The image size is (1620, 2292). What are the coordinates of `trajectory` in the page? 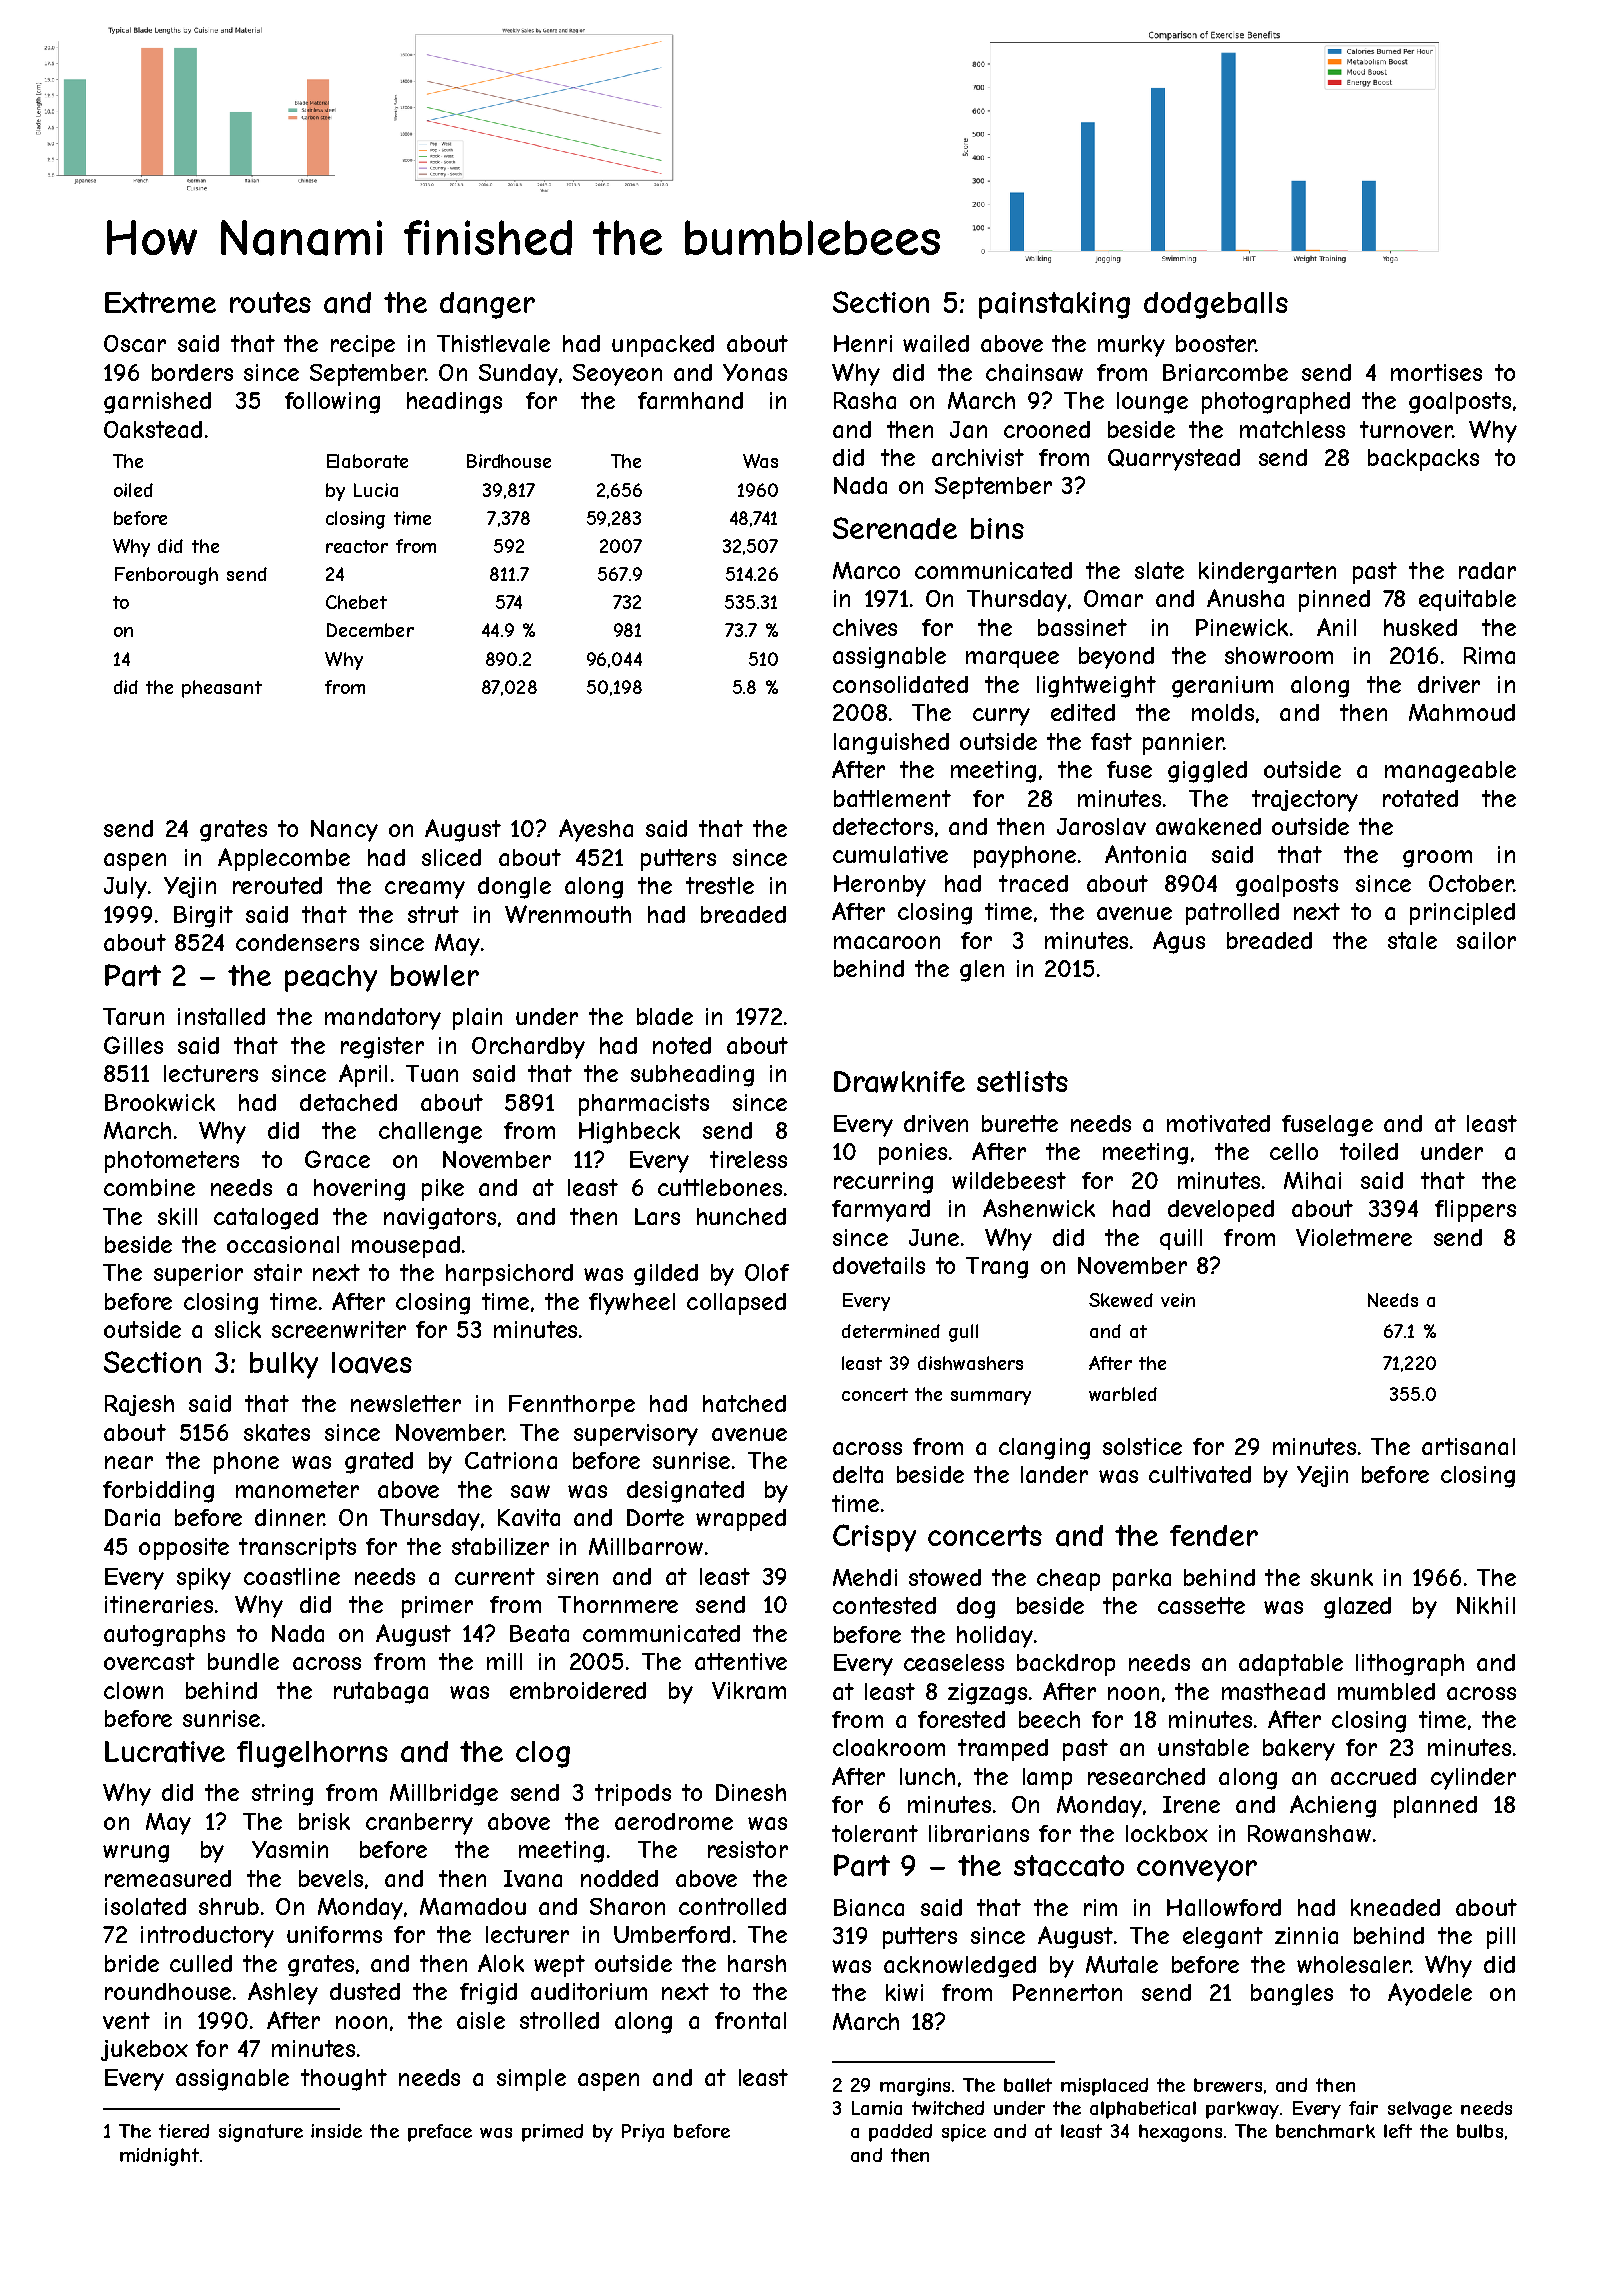 It's located at (1305, 801).
